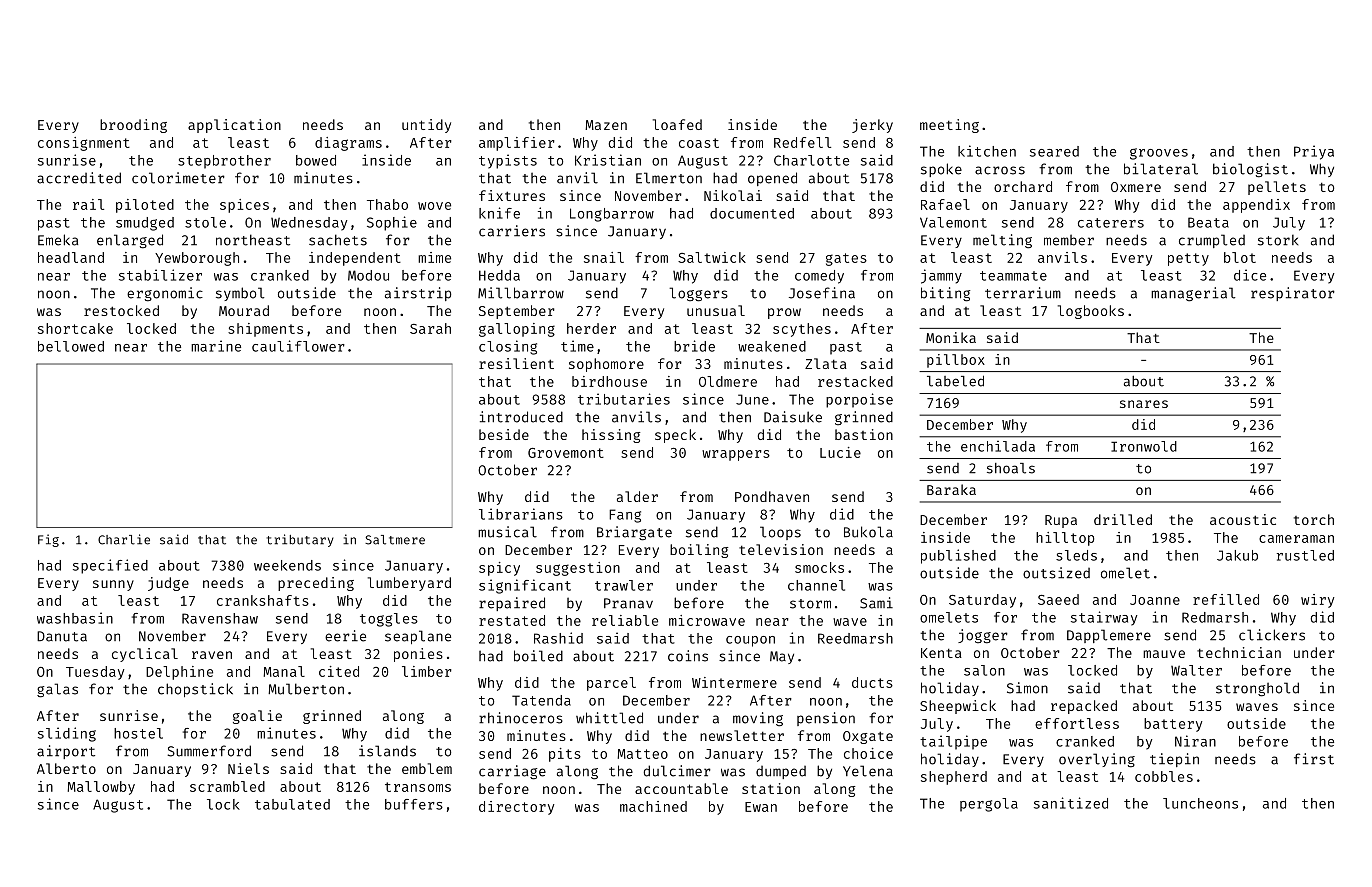  What do you see at coordinates (591, 328) in the image?
I see `herder` at bounding box center [591, 328].
